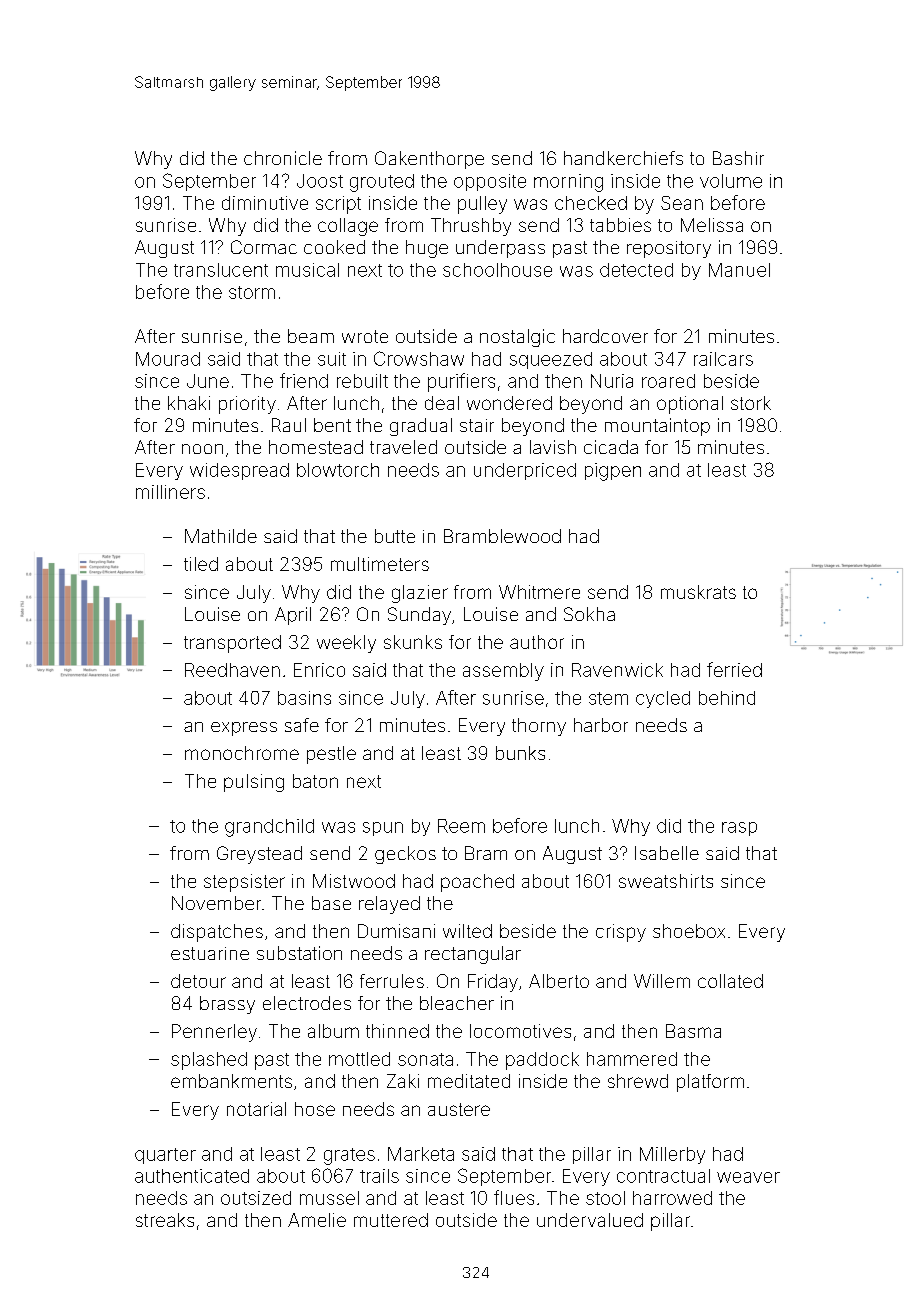 Image resolution: width=924 pixels, height=1314 pixels. Describe the element at coordinates (738, 158) in the screenshot. I see `Bashir` at that location.
